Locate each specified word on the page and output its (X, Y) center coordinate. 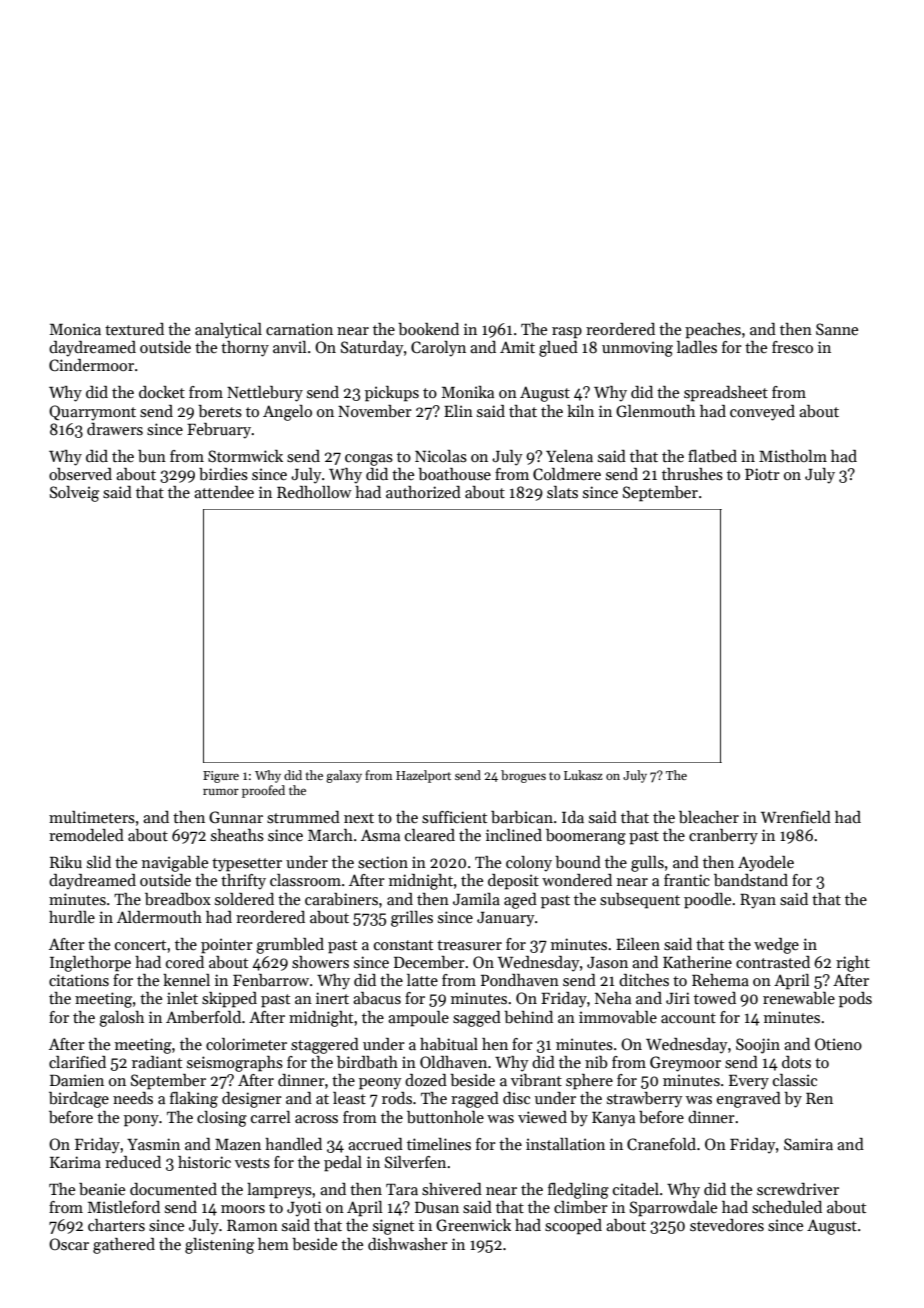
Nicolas (441, 456)
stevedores (727, 1225)
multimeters (92, 817)
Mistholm (793, 456)
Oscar (69, 1244)
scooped (573, 1227)
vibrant (536, 1080)
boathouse (454, 474)
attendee (224, 492)
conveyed (762, 413)
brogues (523, 776)
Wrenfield (796, 817)
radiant (157, 1062)
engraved (749, 1100)
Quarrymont (92, 413)
